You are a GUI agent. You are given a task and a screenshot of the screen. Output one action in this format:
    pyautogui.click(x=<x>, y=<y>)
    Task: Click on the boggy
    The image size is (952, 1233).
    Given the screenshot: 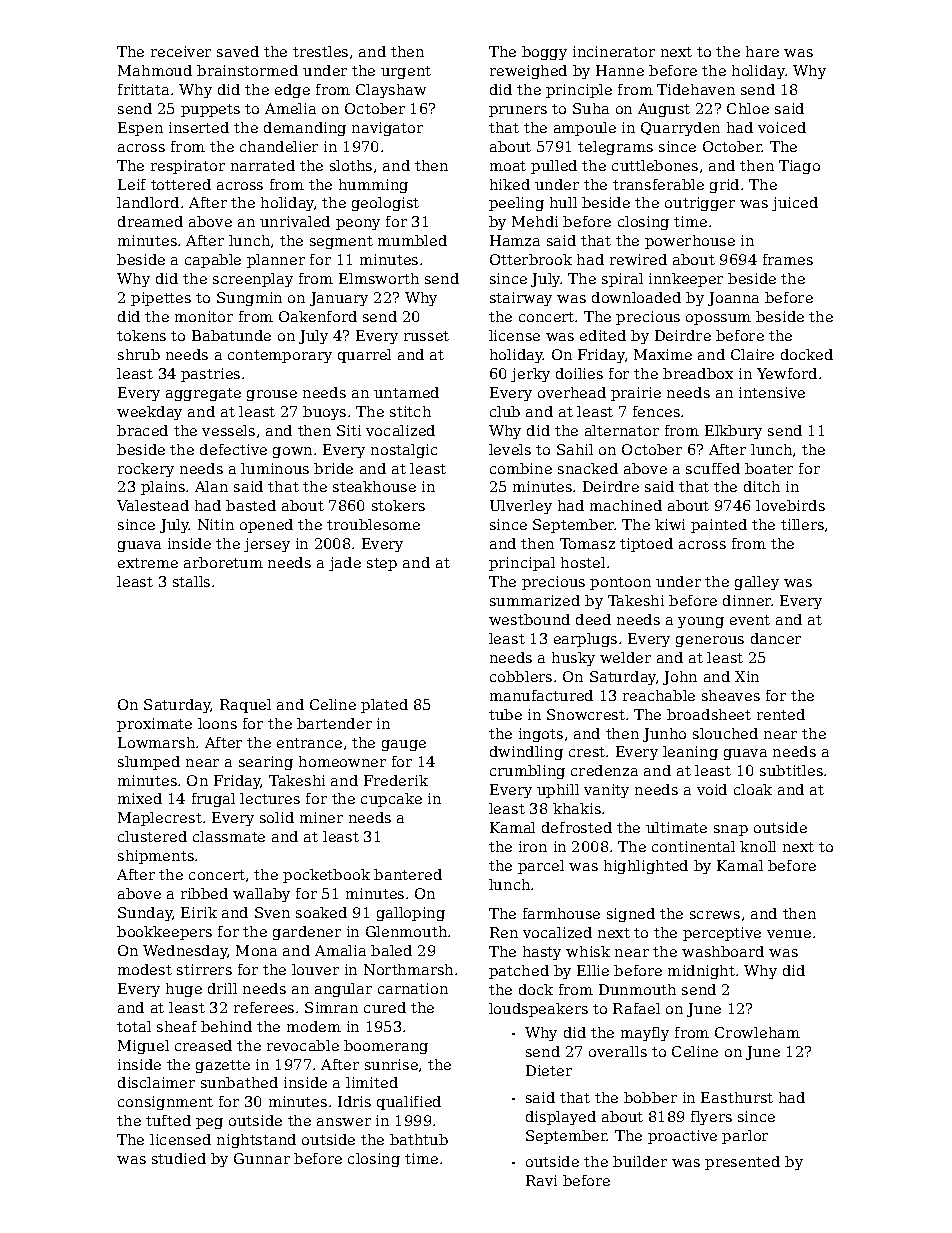 What is the action you would take?
    pyautogui.click(x=544, y=53)
